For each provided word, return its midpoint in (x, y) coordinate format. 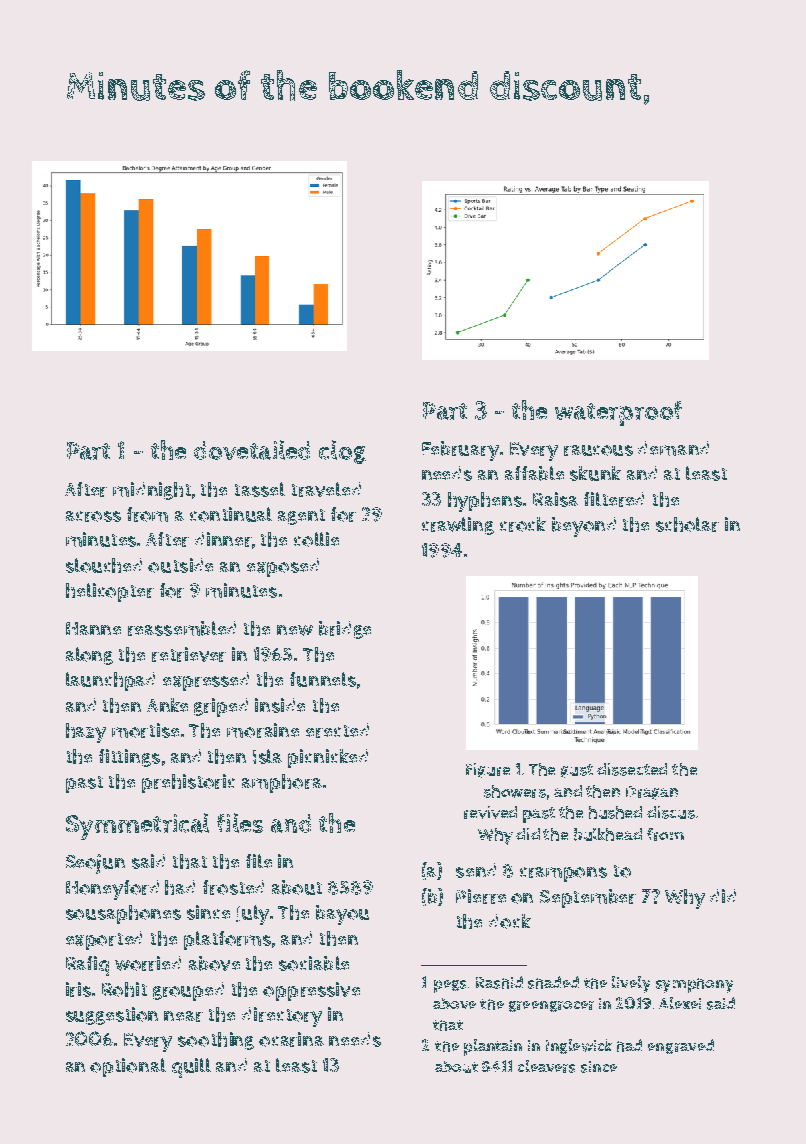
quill (191, 1068)
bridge (345, 630)
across (93, 516)
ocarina (291, 1039)
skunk (595, 473)
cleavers (546, 1066)
